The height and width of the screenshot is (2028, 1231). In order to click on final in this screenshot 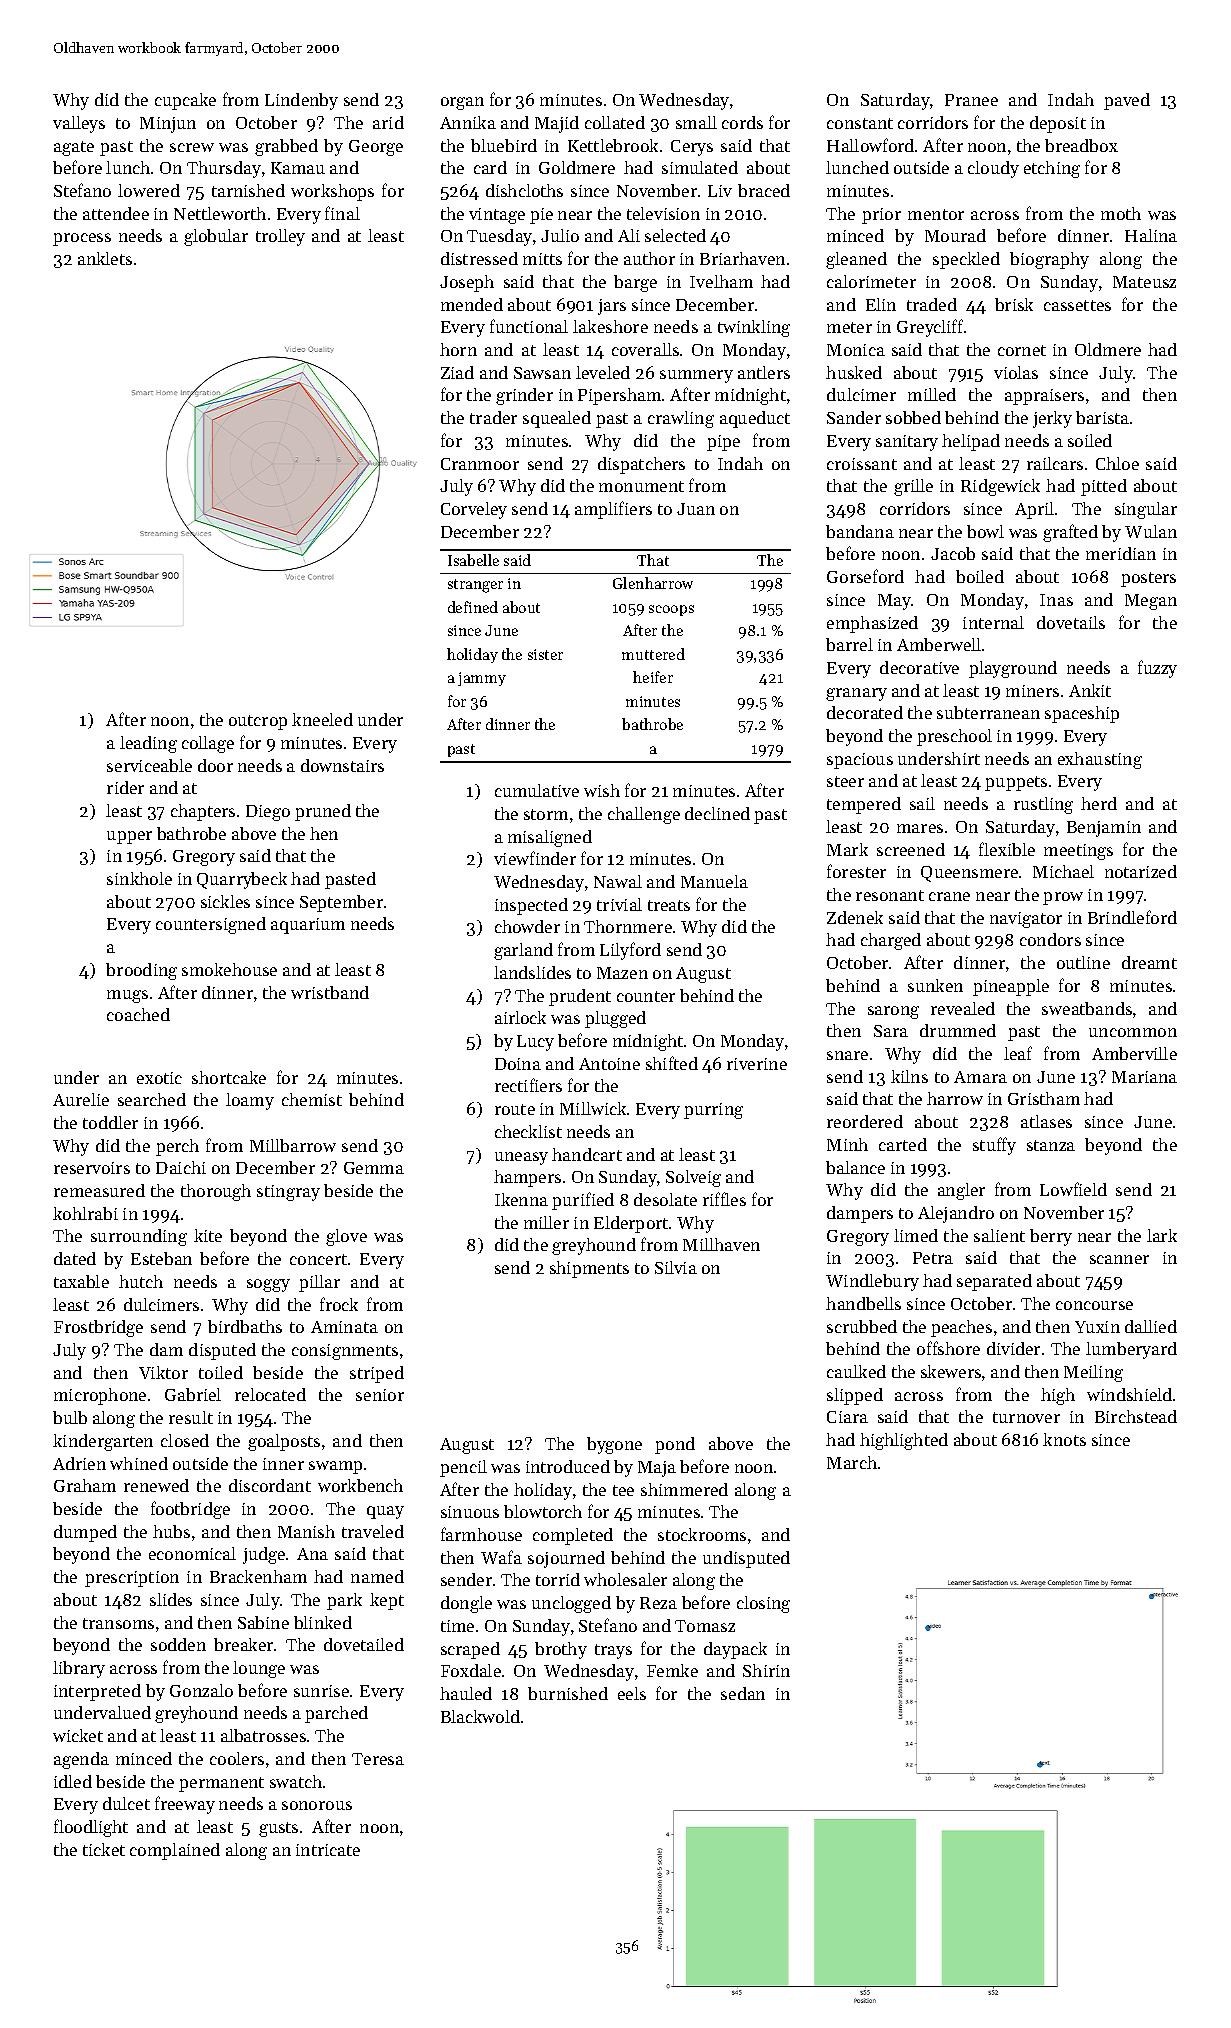, I will do `click(342, 213)`.
